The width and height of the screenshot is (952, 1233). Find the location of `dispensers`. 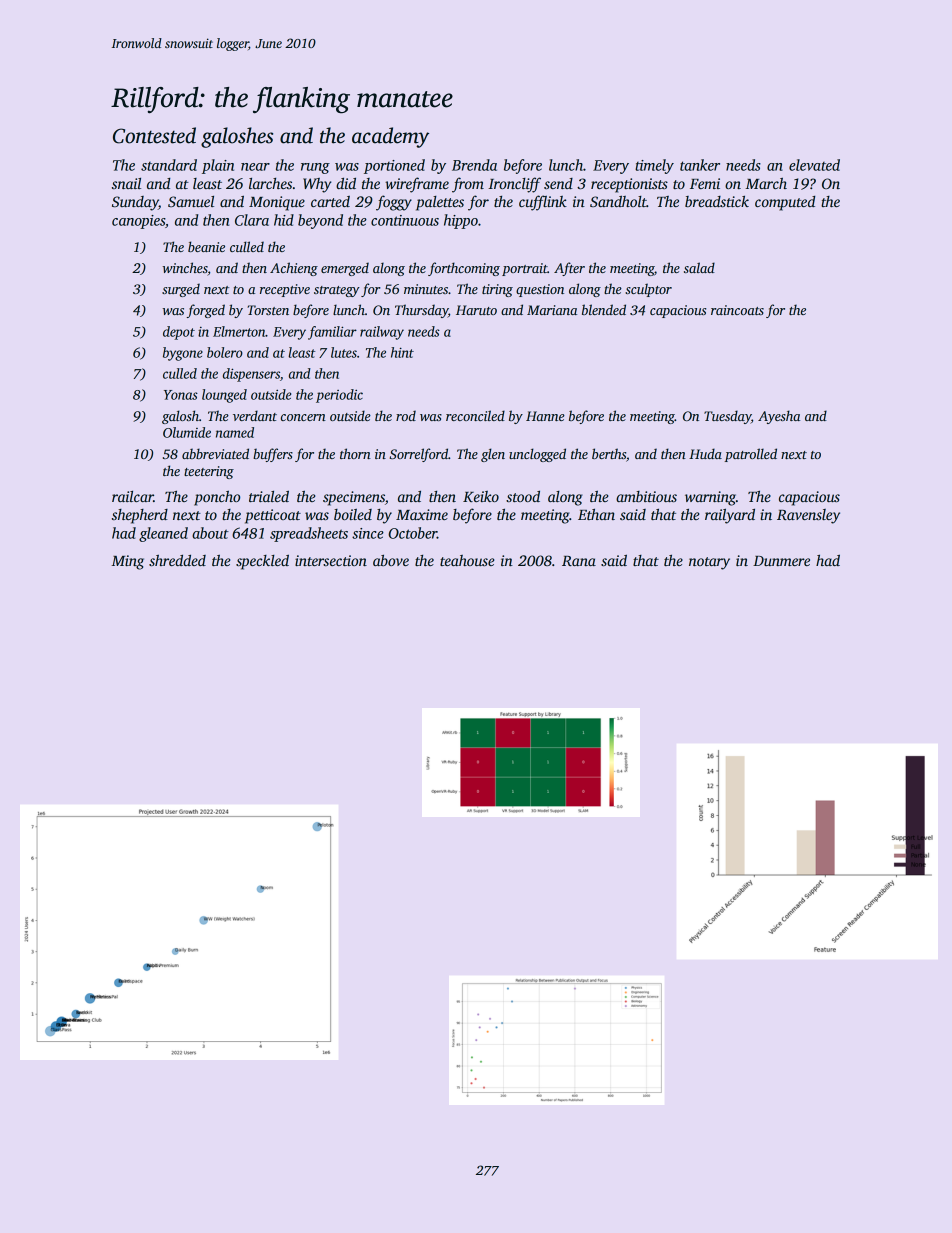

dispensers is located at coordinates (251, 375).
